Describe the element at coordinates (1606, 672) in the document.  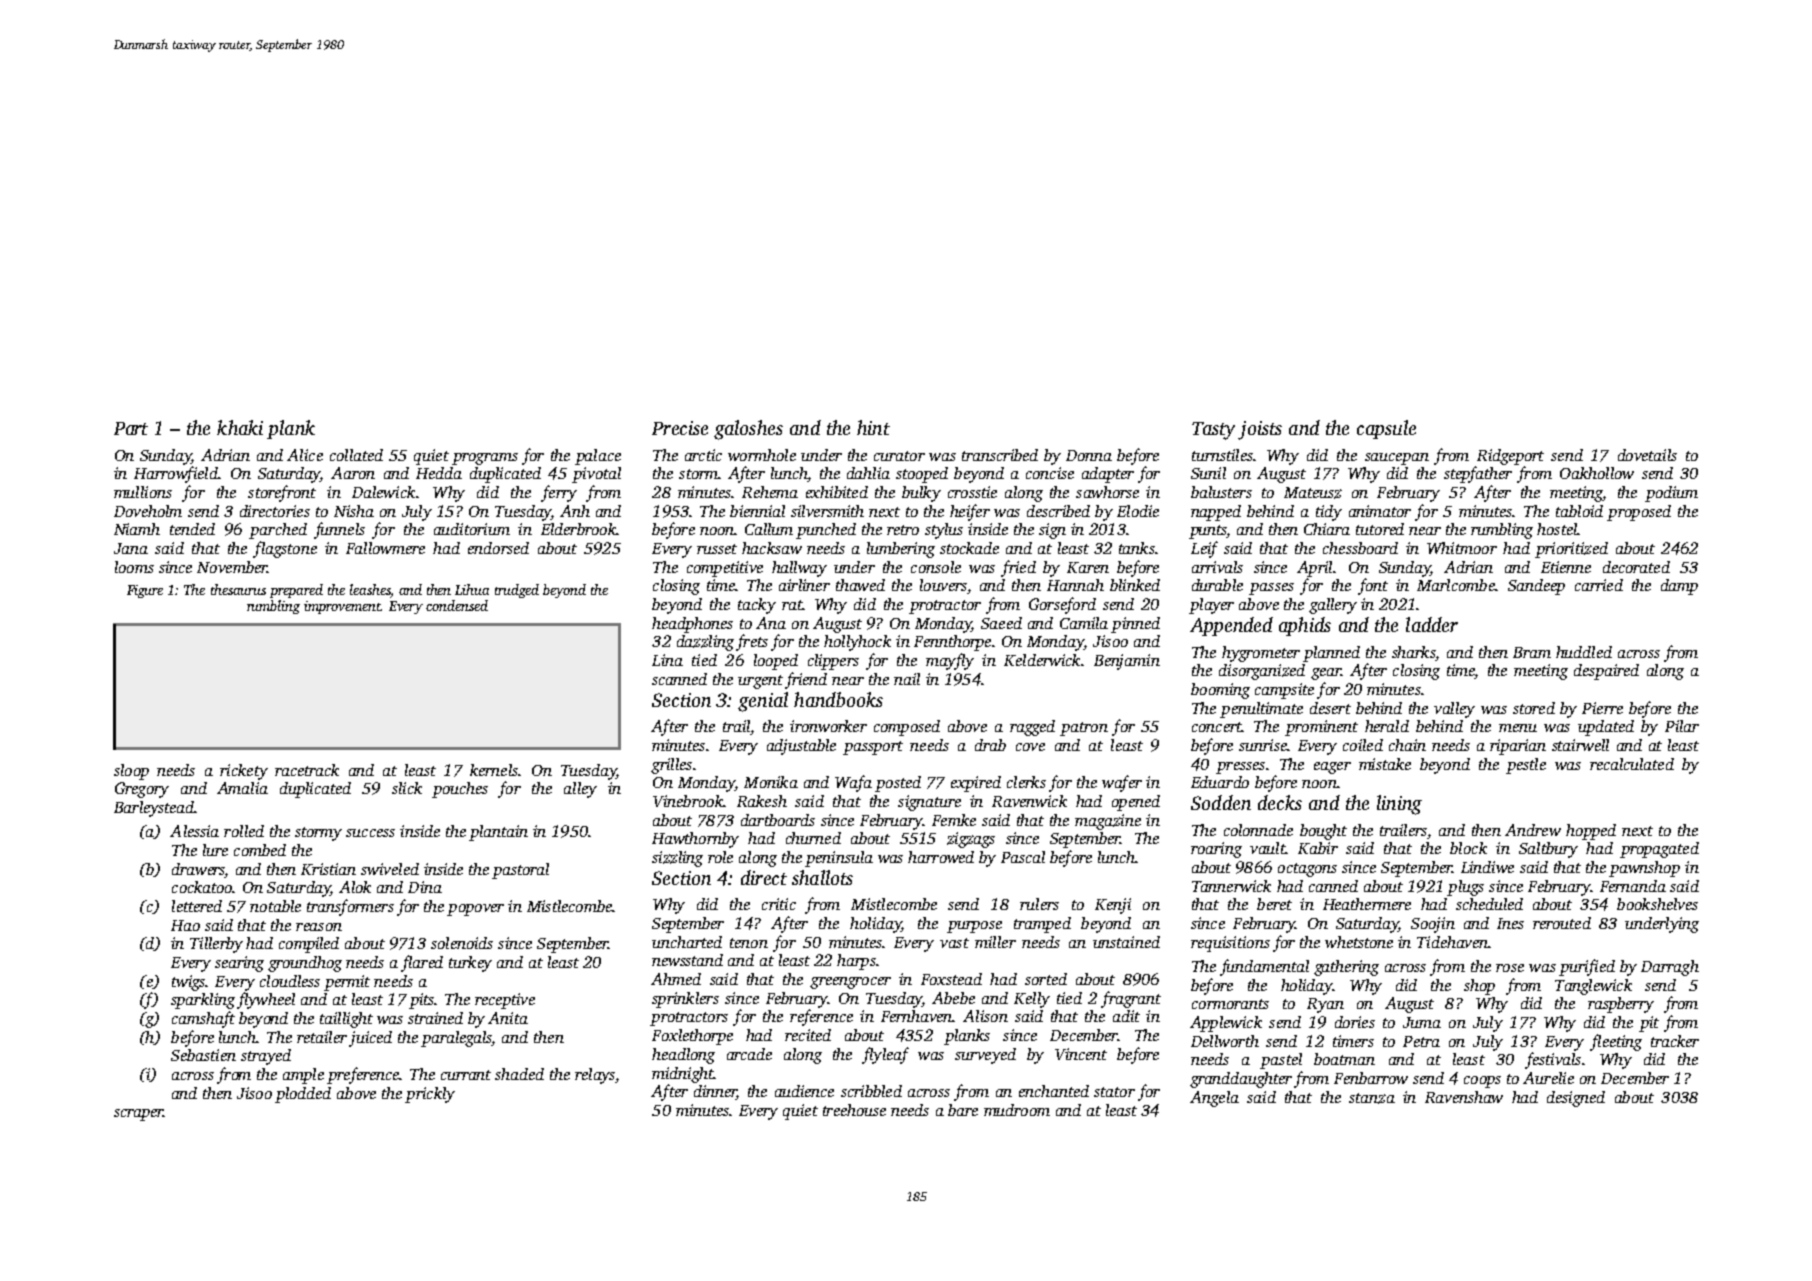
I see `despaired` at that location.
